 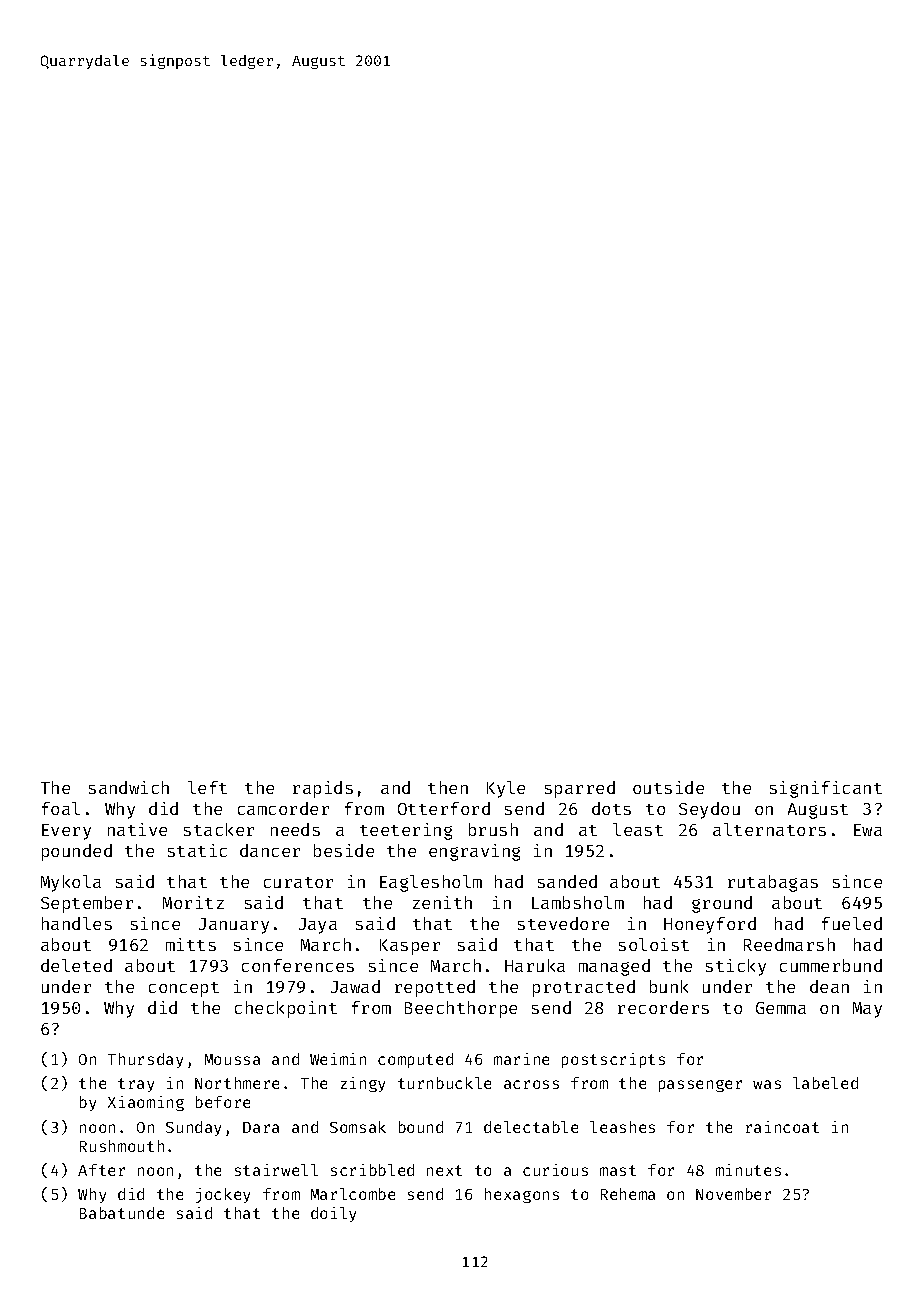 I want to click on jockey, so click(x=223, y=1195).
